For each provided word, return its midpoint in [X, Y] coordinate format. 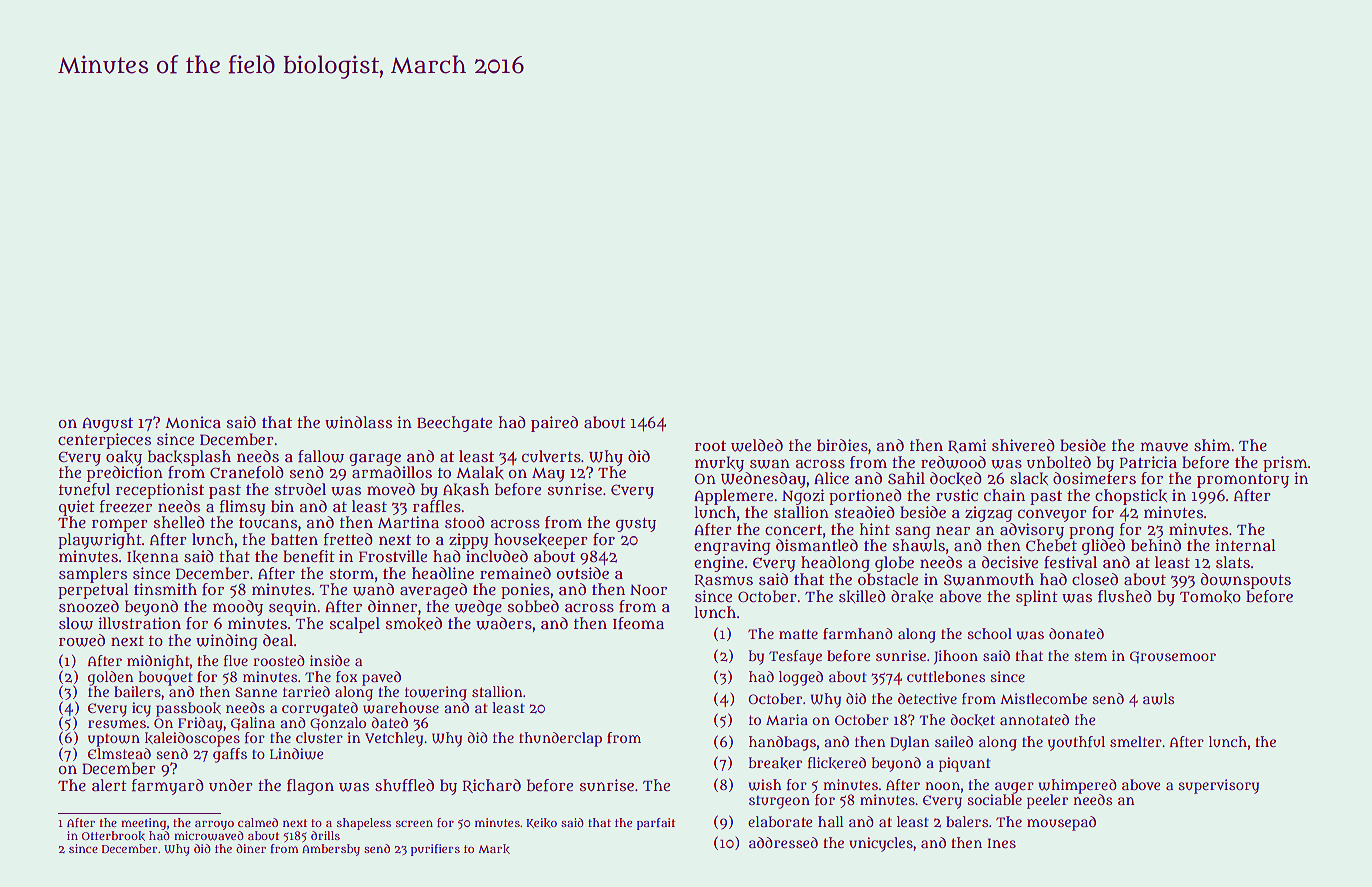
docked [956, 478]
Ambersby [331, 850]
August [107, 424]
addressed [783, 842]
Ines [1002, 843]
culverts [551, 456]
